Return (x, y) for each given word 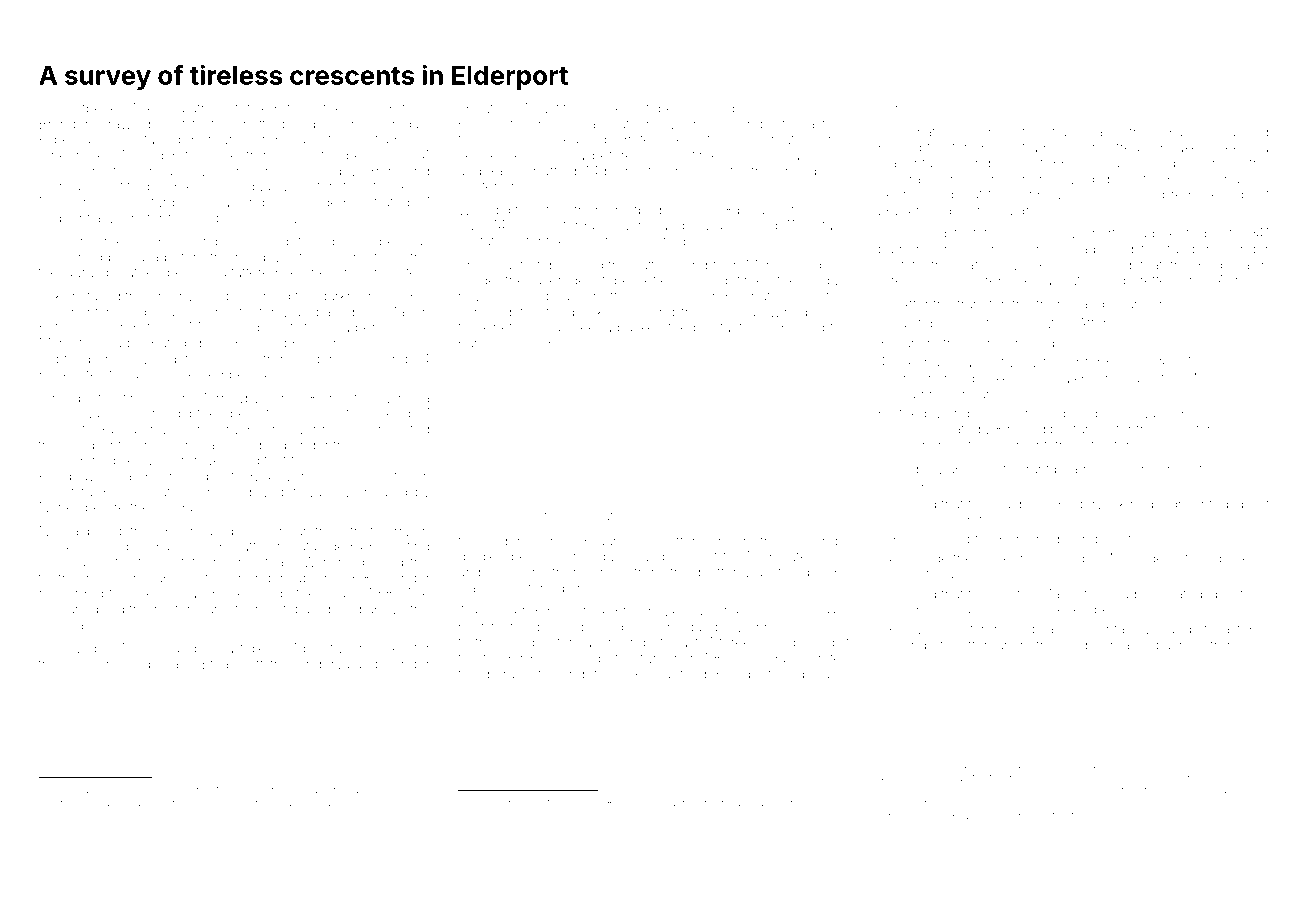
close (55, 625)
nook (193, 815)
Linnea (408, 398)
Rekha (651, 673)
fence (390, 186)
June (991, 250)
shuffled (551, 170)
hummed (929, 394)
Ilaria (139, 374)
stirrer (981, 629)
